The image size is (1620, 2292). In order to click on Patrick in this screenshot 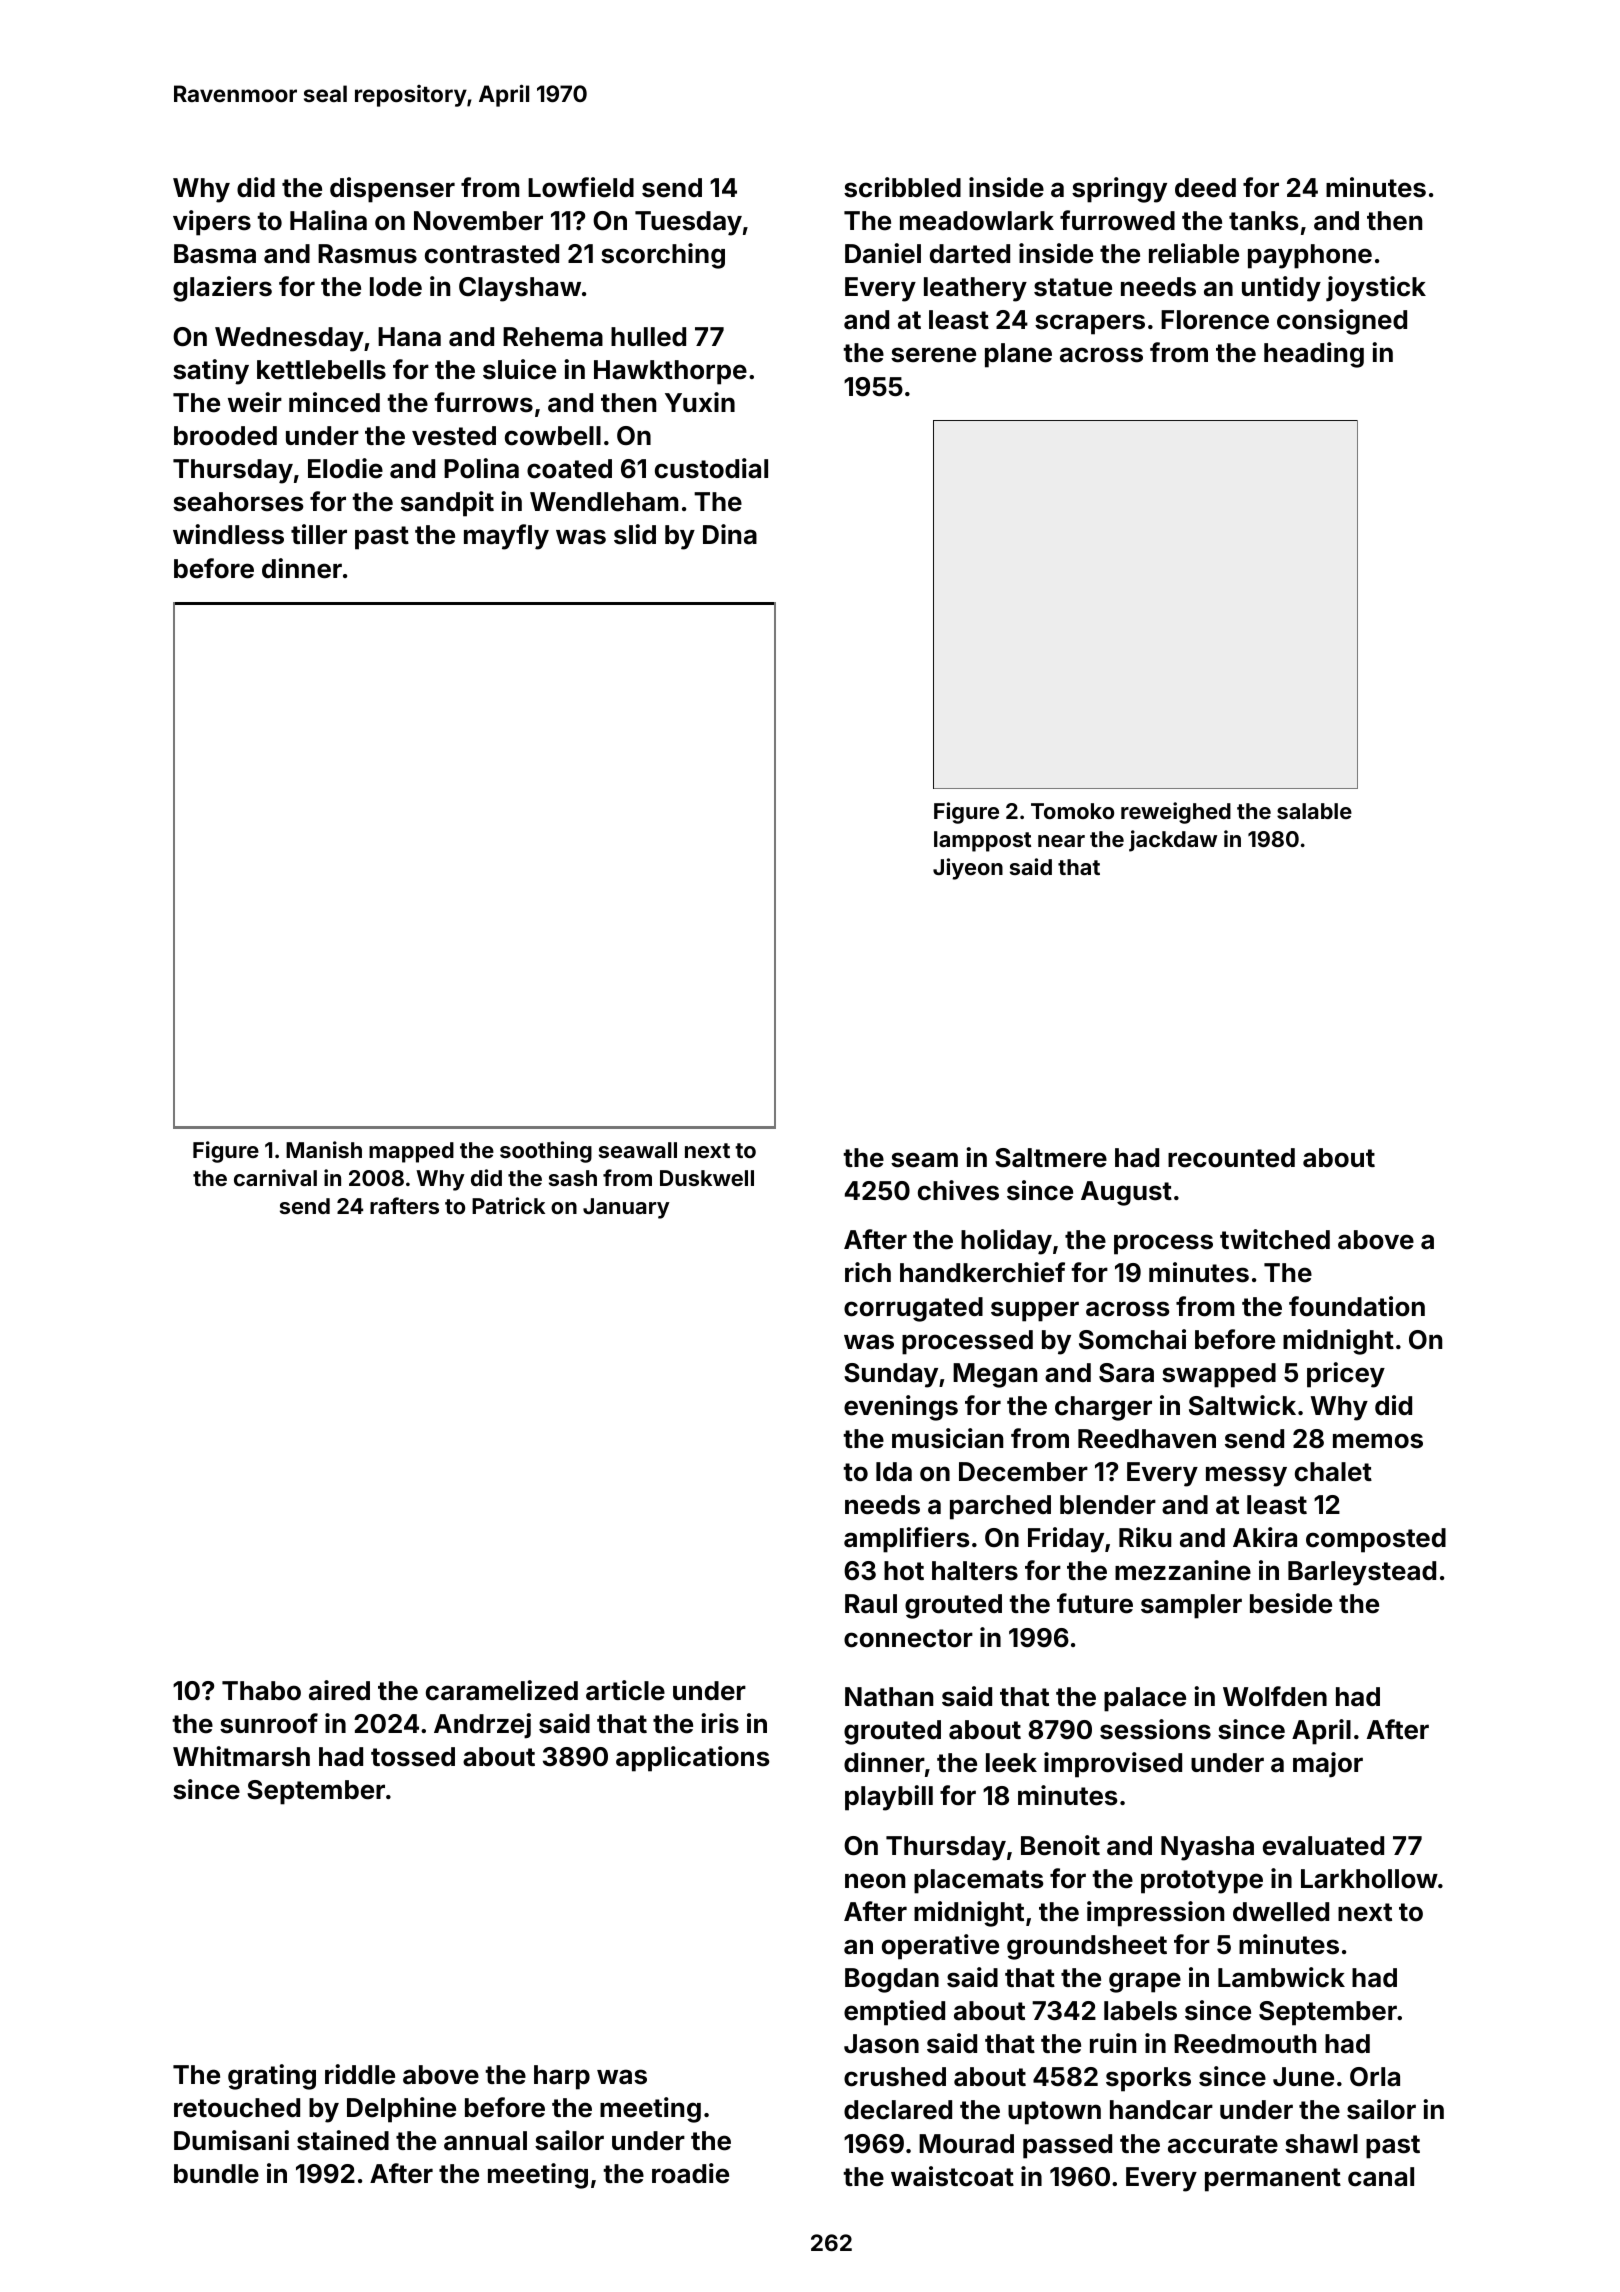, I will do `click(508, 1205)`.
